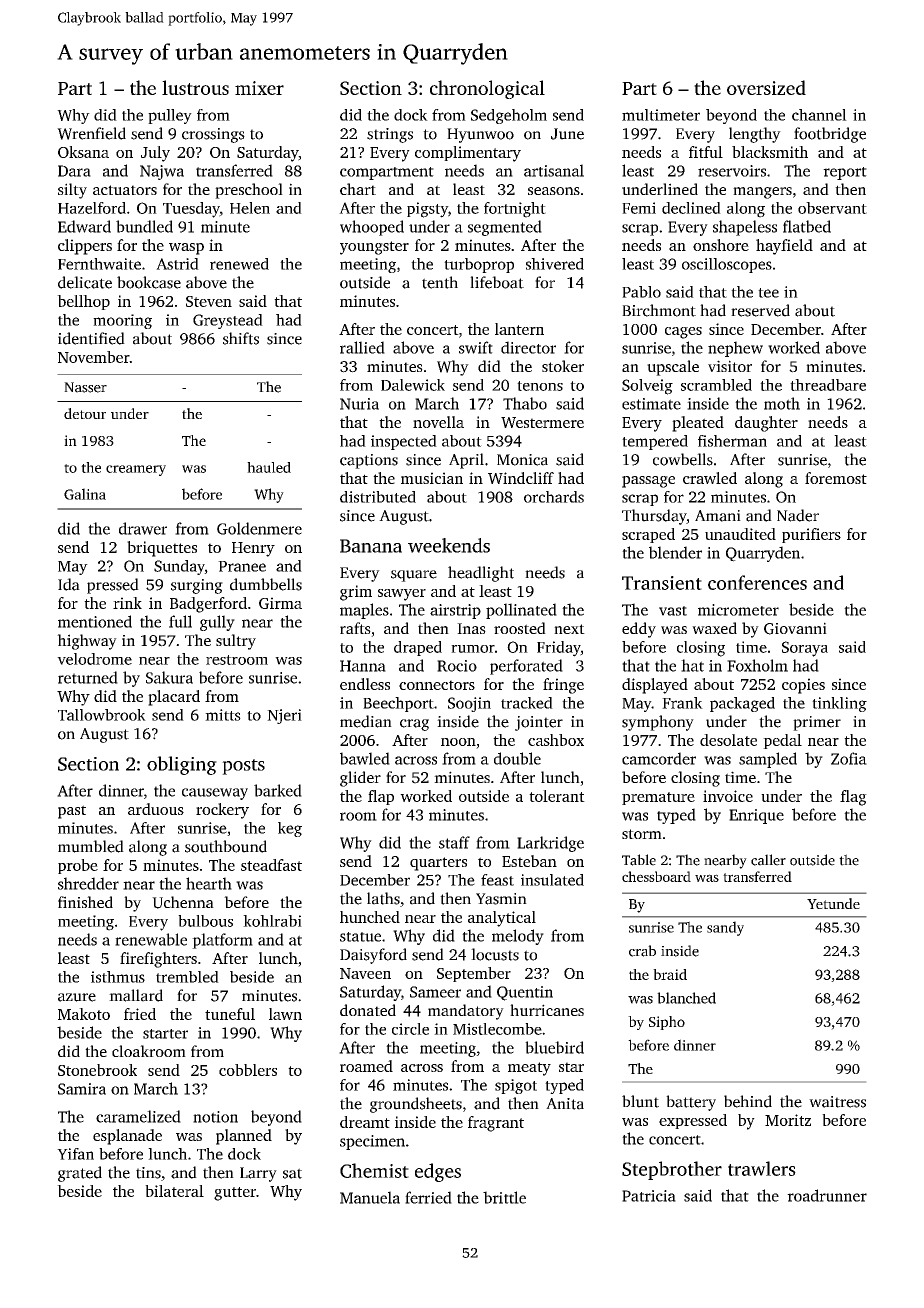 The width and height of the image is (924, 1308). Describe the element at coordinates (554, 497) in the image. I see `orchards` at that location.
